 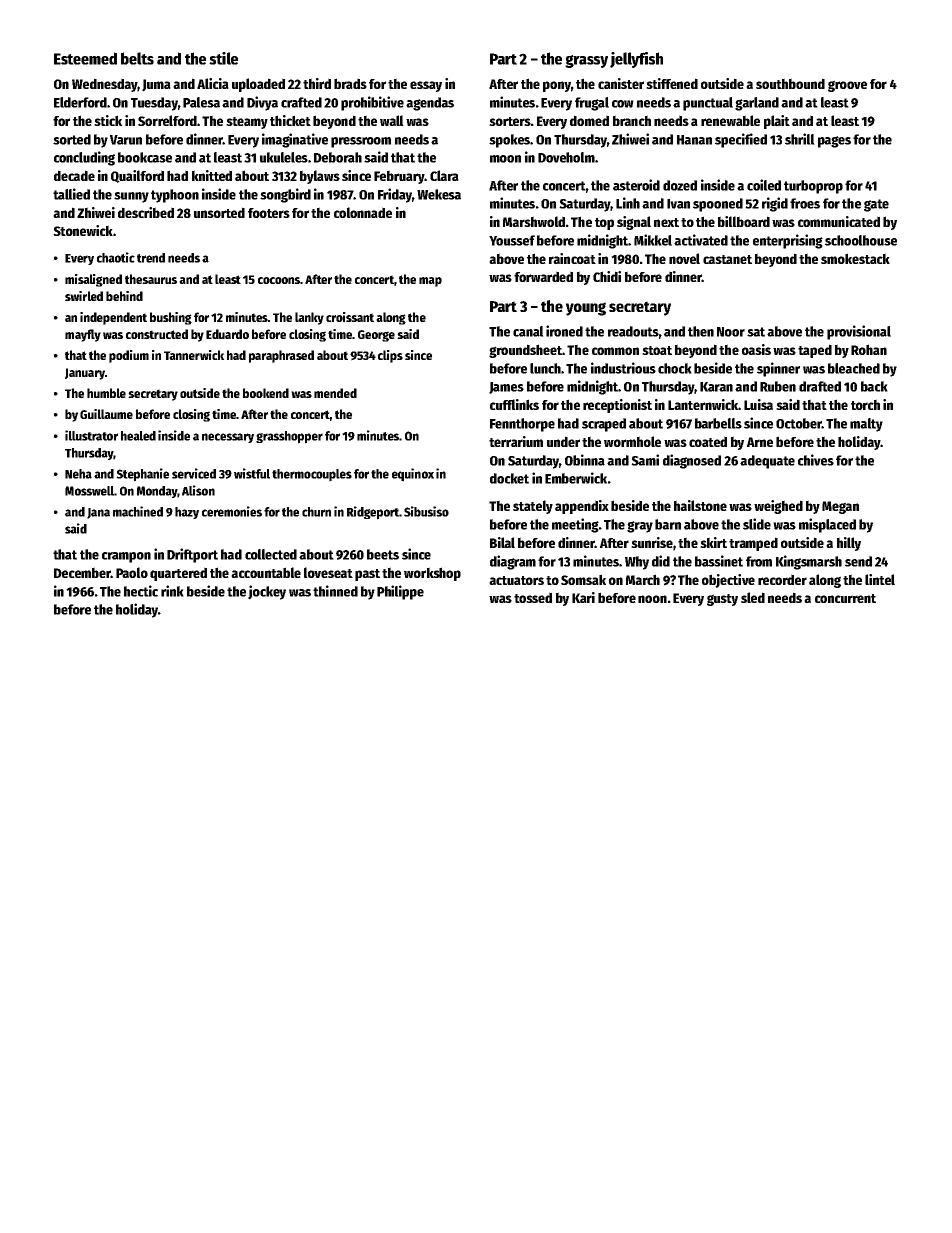 What do you see at coordinates (89, 491) in the page?
I see `Mosswell` at bounding box center [89, 491].
